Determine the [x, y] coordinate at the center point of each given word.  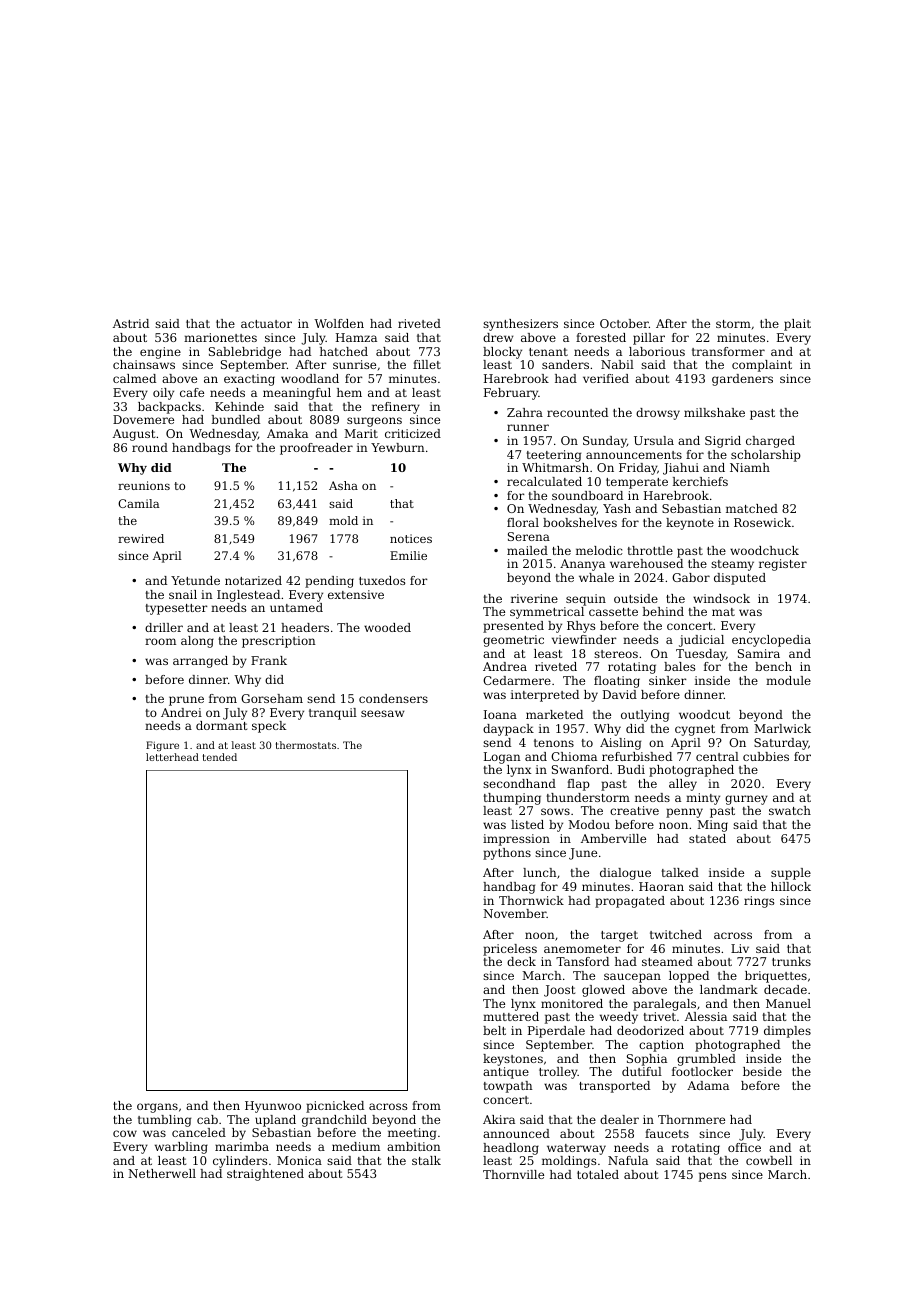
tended [220, 757]
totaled [598, 1174]
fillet [427, 364]
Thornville [513, 1174]
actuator [266, 324]
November [515, 913]
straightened [265, 1175]
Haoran [661, 886]
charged [770, 442]
